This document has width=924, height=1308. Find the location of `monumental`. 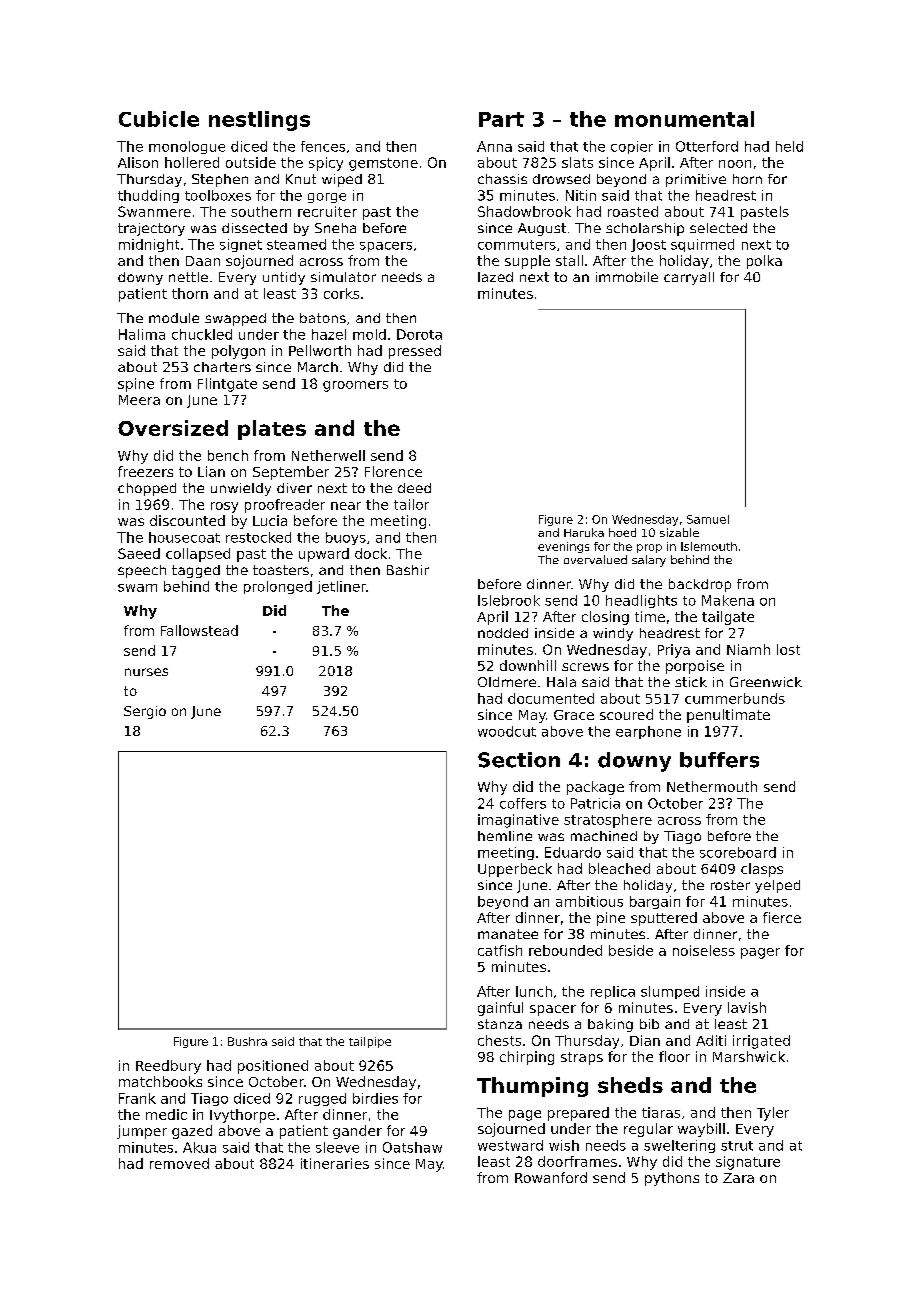

monumental is located at coordinates (684, 119).
